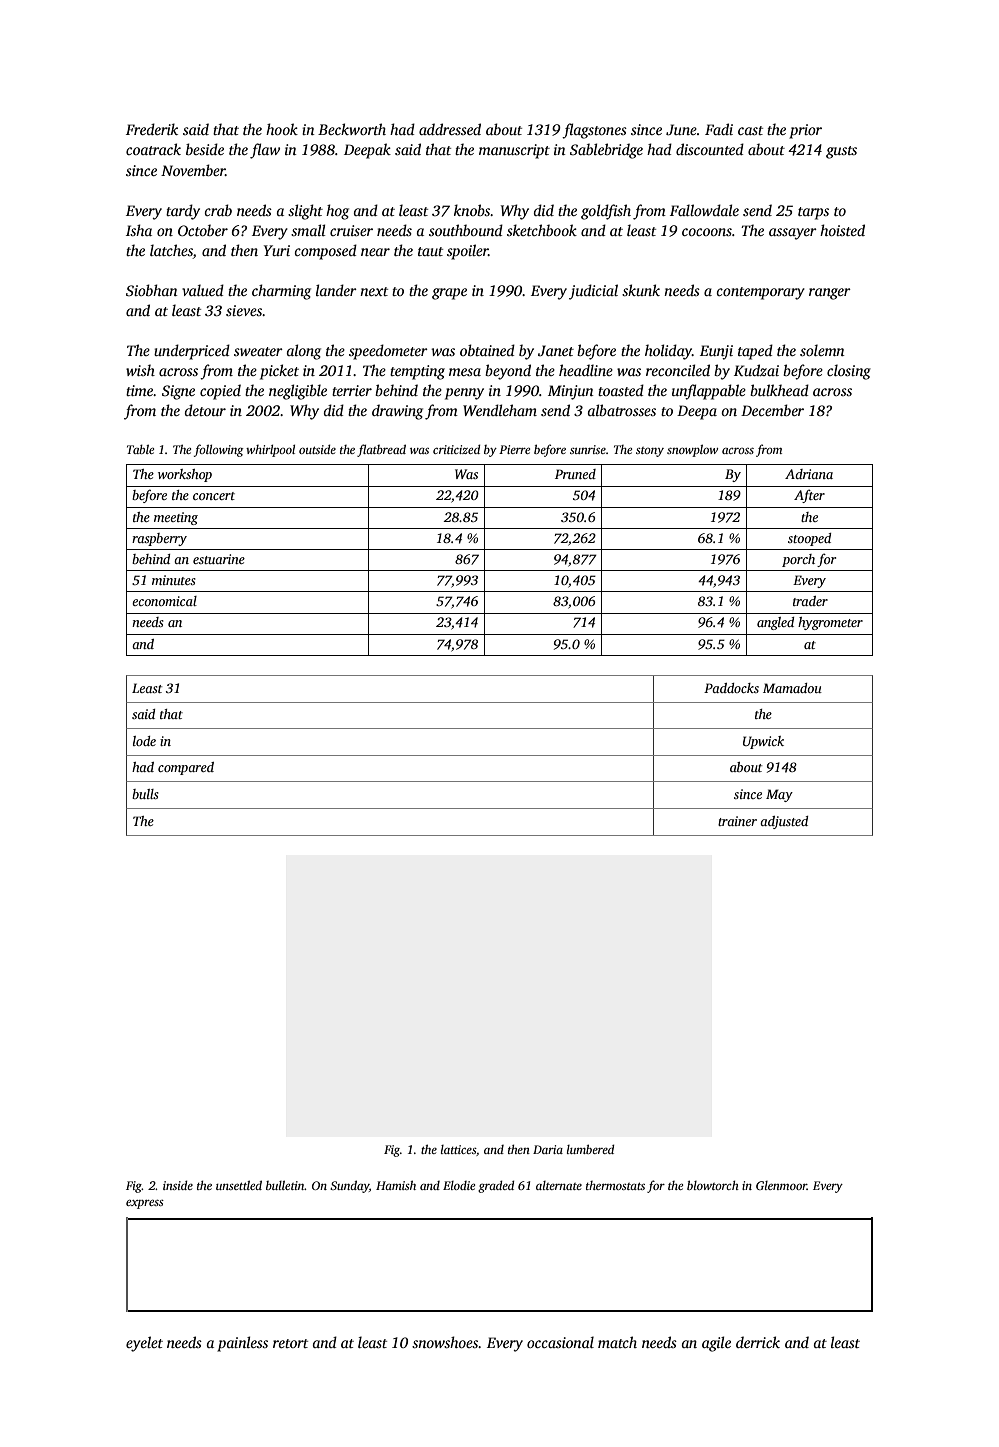 Image resolution: width=999 pixels, height=1447 pixels. What do you see at coordinates (153, 149) in the page?
I see `coatrack` at bounding box center [153, 149].
